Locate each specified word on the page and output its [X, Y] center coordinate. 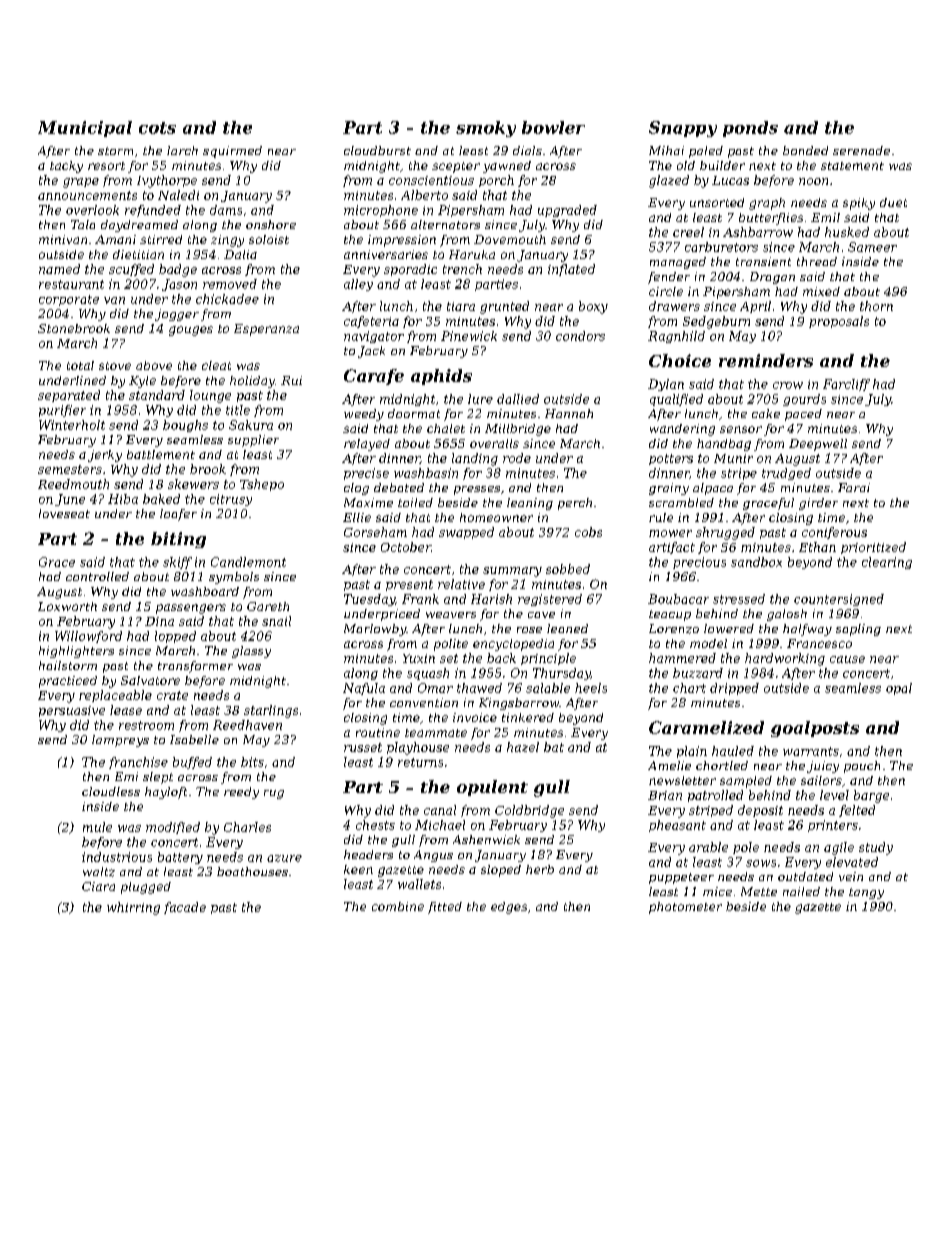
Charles [247, 827]
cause [847, 659]
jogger [177, 315]
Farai [854, 487]
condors [580, 336]
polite [451, 645]
